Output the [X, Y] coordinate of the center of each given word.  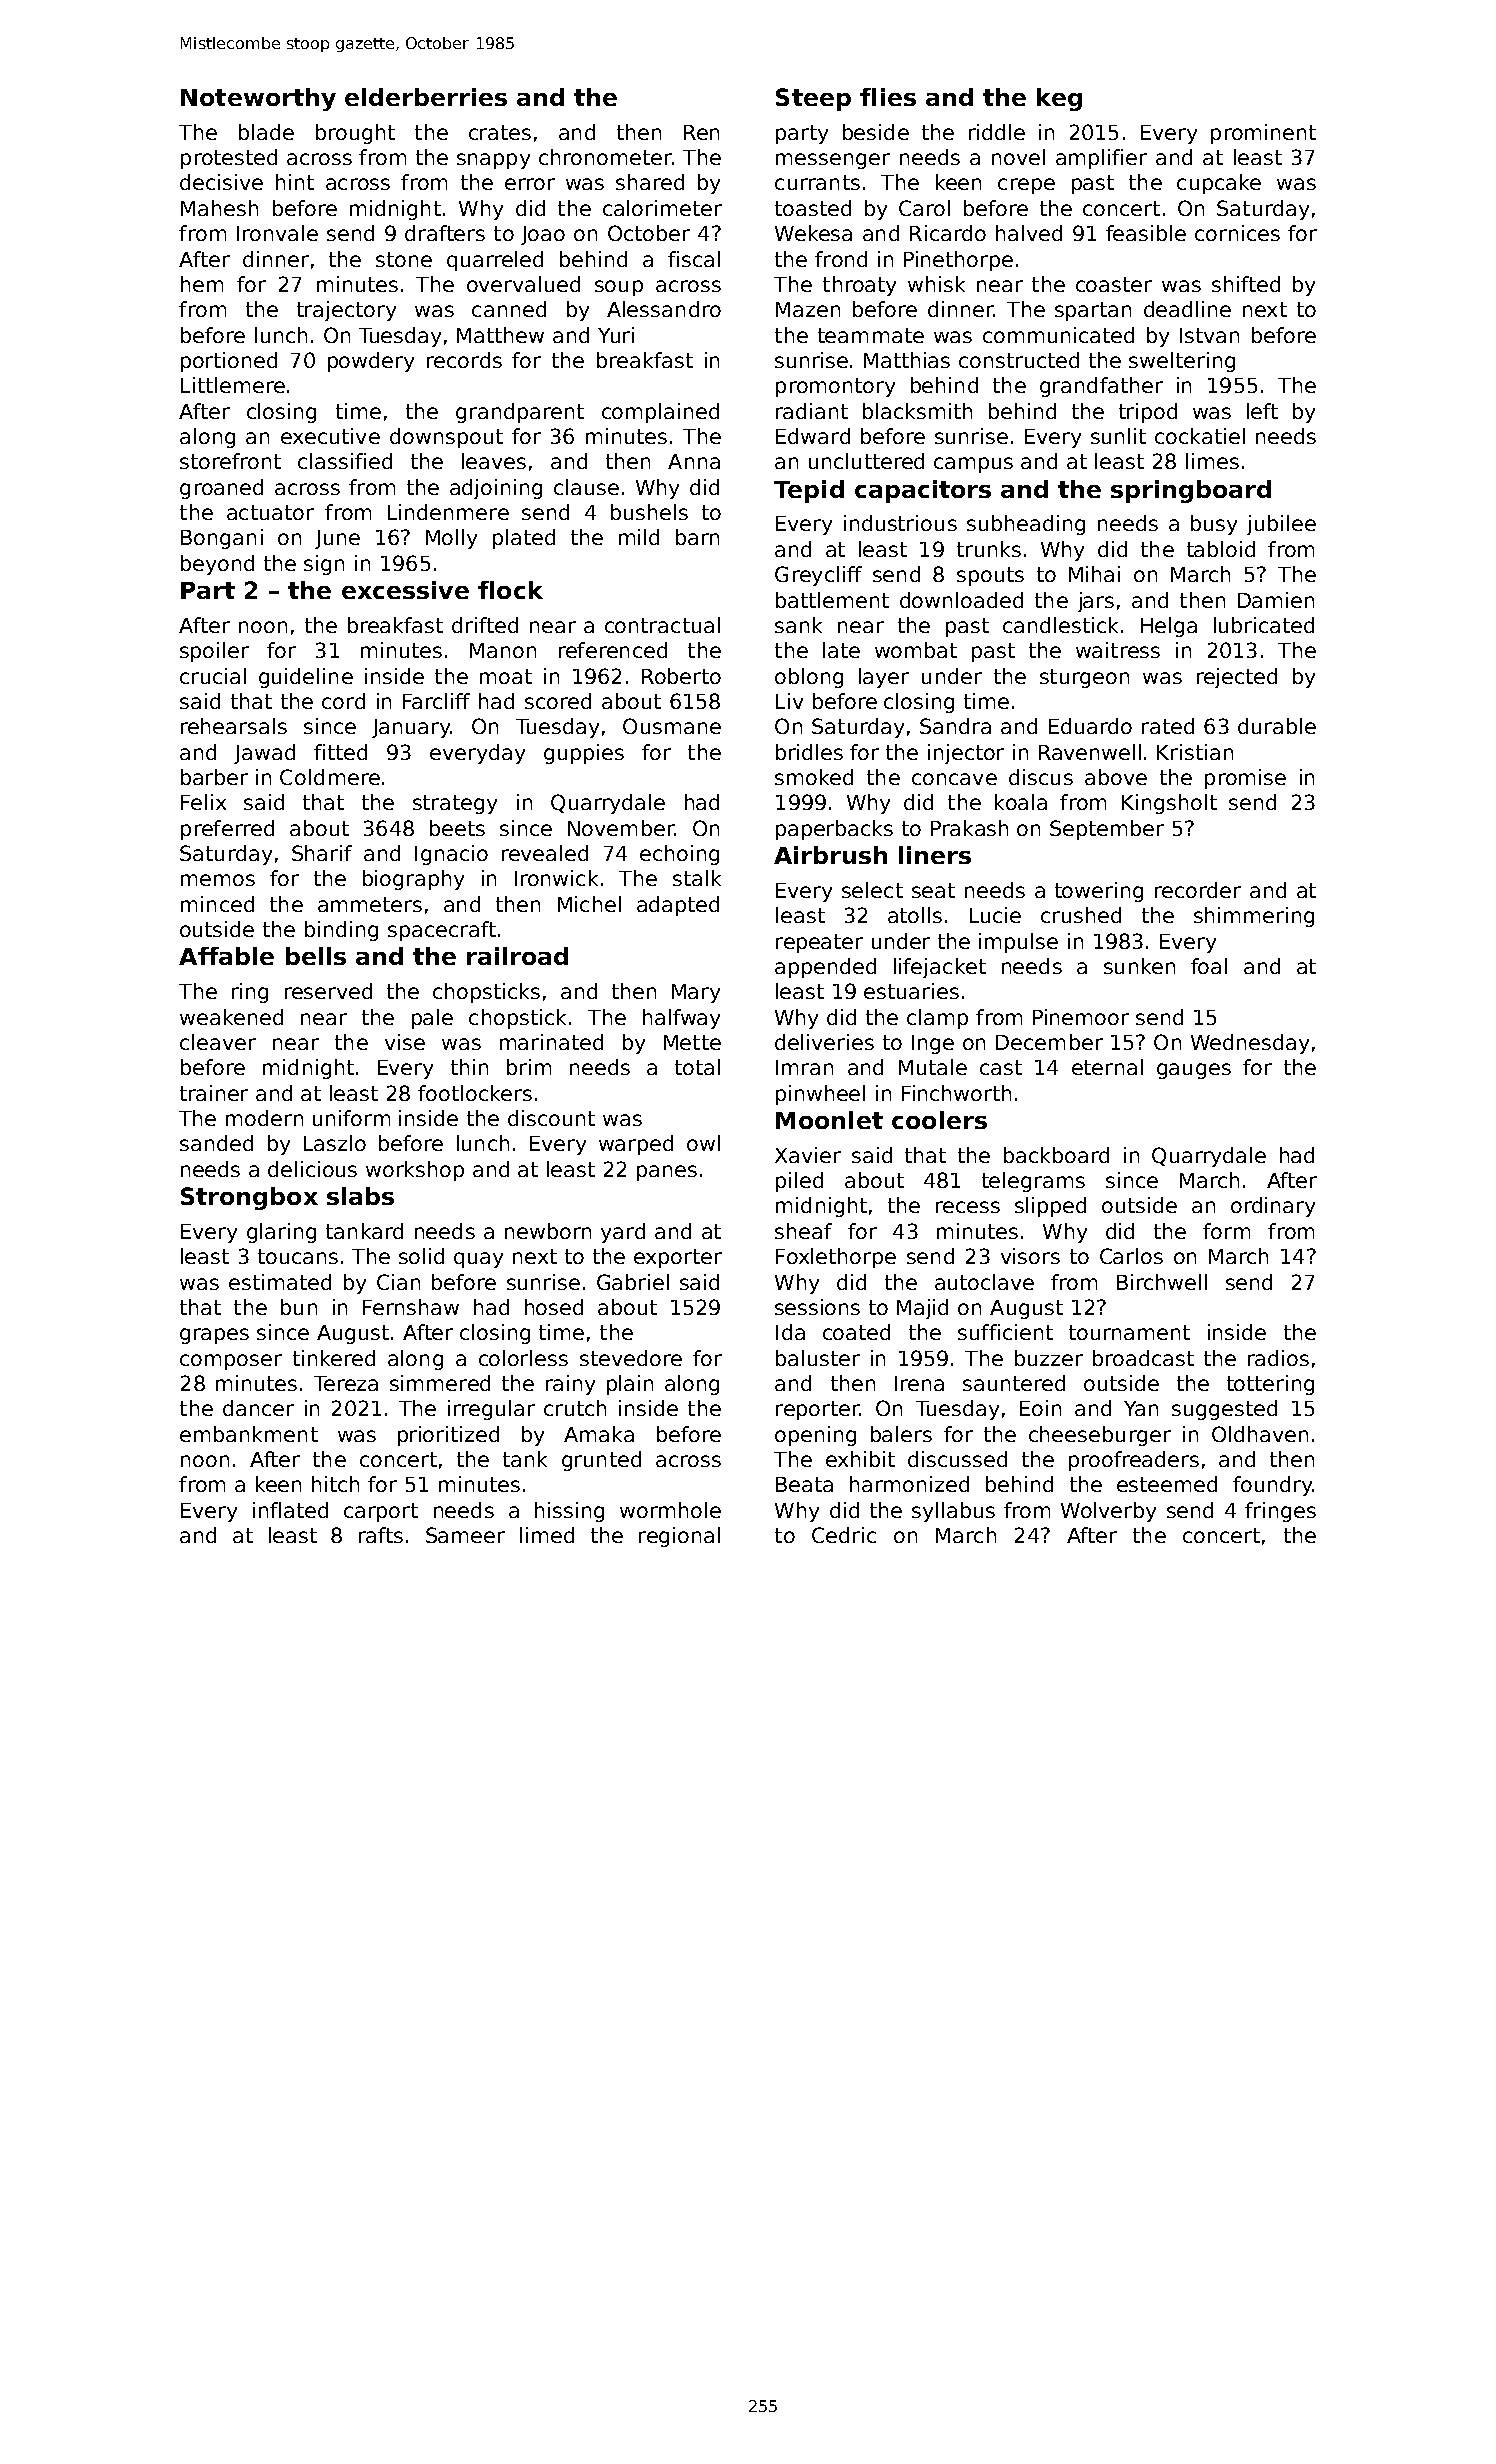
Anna [694, 461]
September [1107, 830]
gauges [1194, 1071]
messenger [833, 161]
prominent [1263, 134]
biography [413, 880]
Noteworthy [258, 99]
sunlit [1118, 436]
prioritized [448, 1436]
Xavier [808, 1155]
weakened [231, 1017]
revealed [545, 853]
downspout [446, 438]
